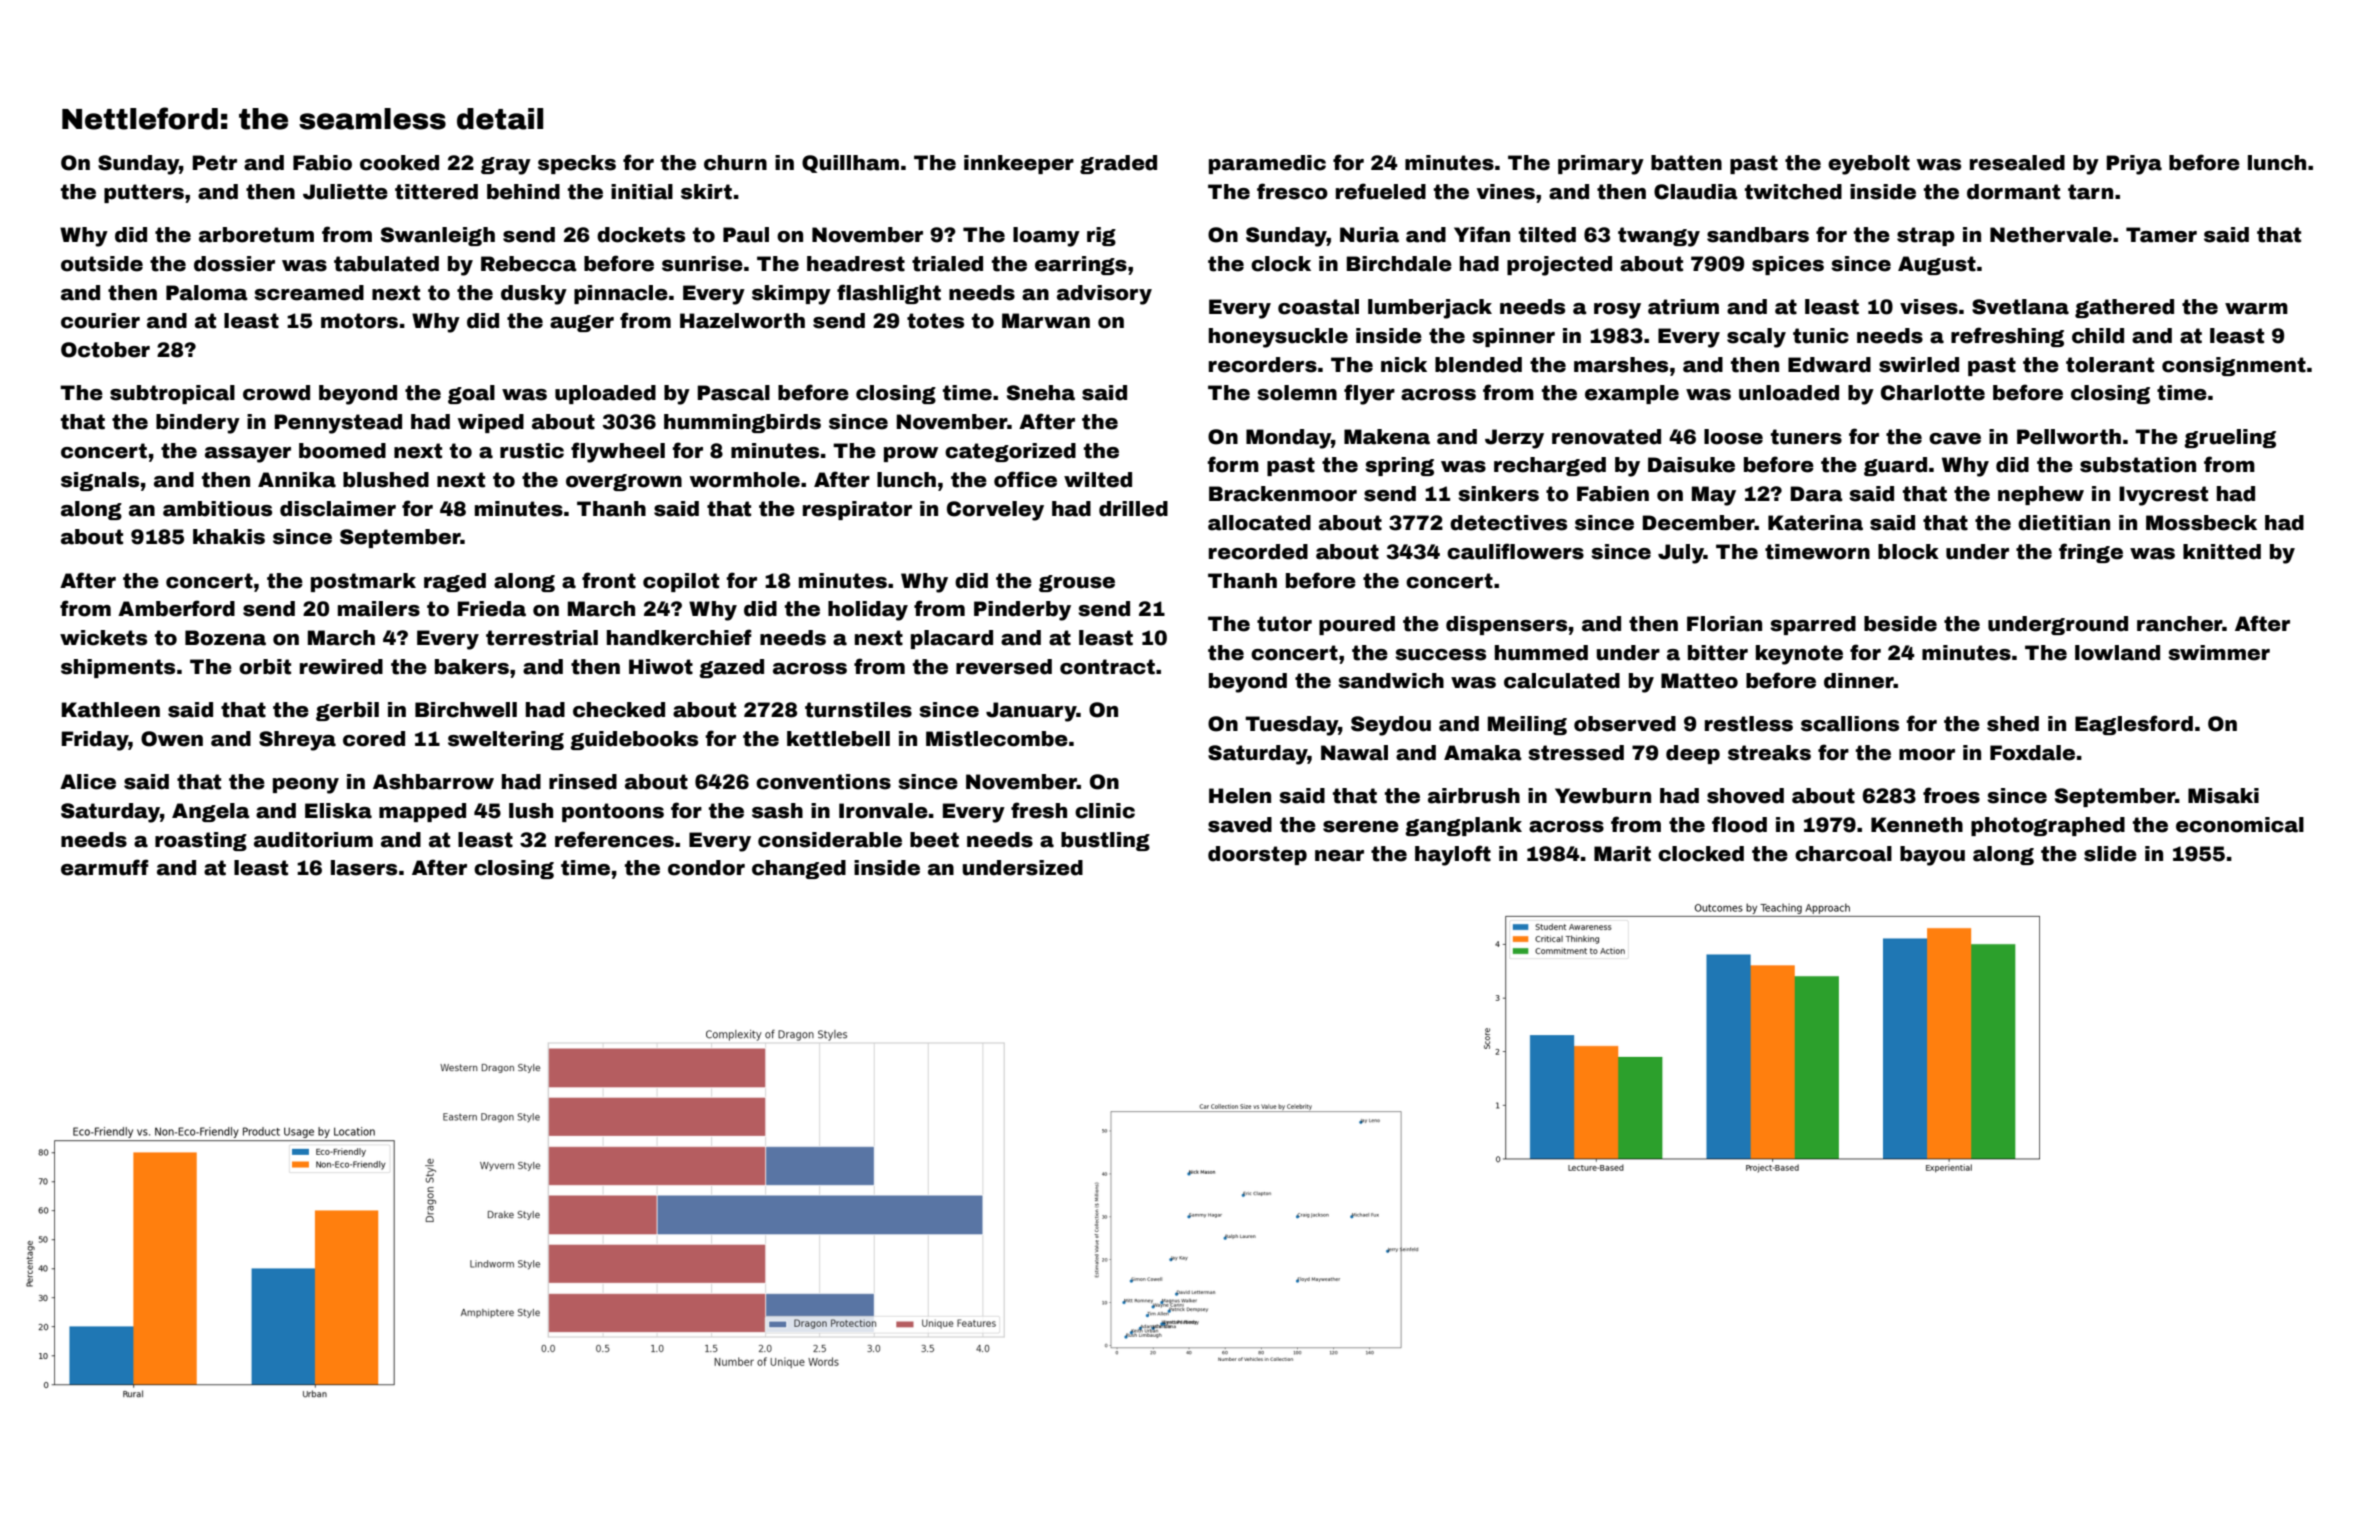  What do you see at coordinates (679, 637) in the screenshot?
I see `handkerchief` at bounding box center [679, 637].
